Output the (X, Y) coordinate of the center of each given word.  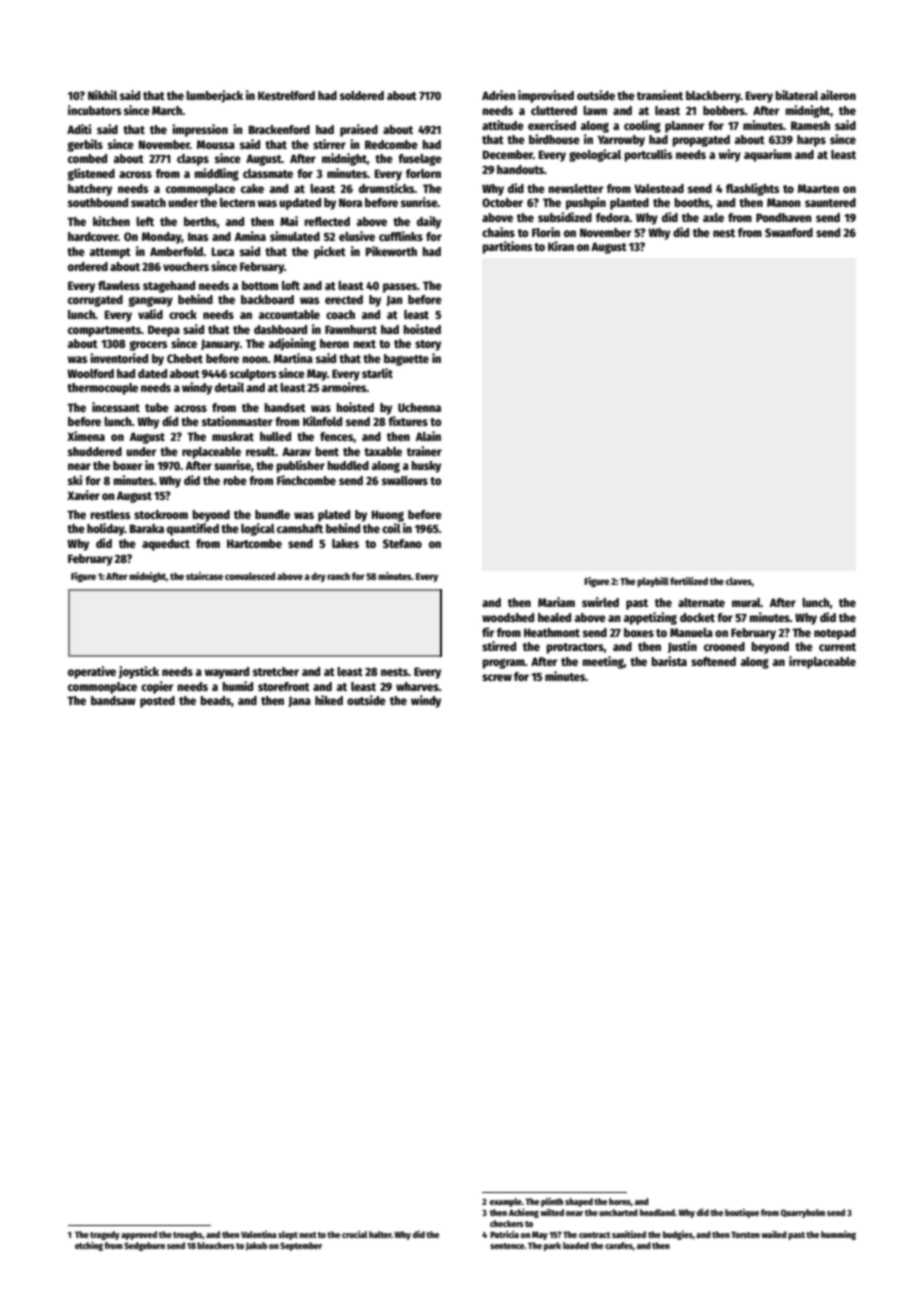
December (508, 154)
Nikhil (102, 95)
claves (739, 581)
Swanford (789, 232)
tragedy (105, 1235)
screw (497, 677)
